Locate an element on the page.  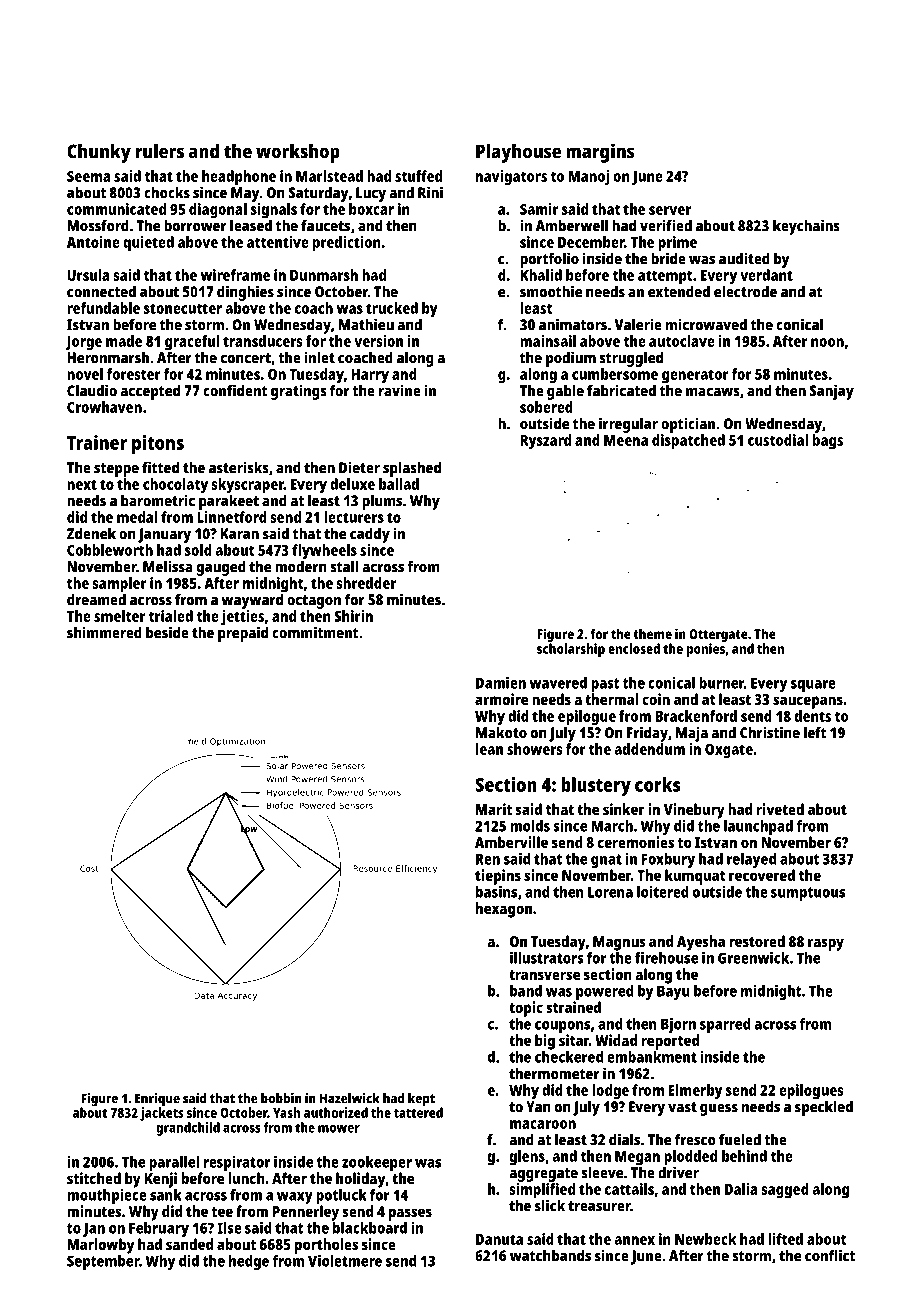
Danuta is located at coordinates (499, 1239).
